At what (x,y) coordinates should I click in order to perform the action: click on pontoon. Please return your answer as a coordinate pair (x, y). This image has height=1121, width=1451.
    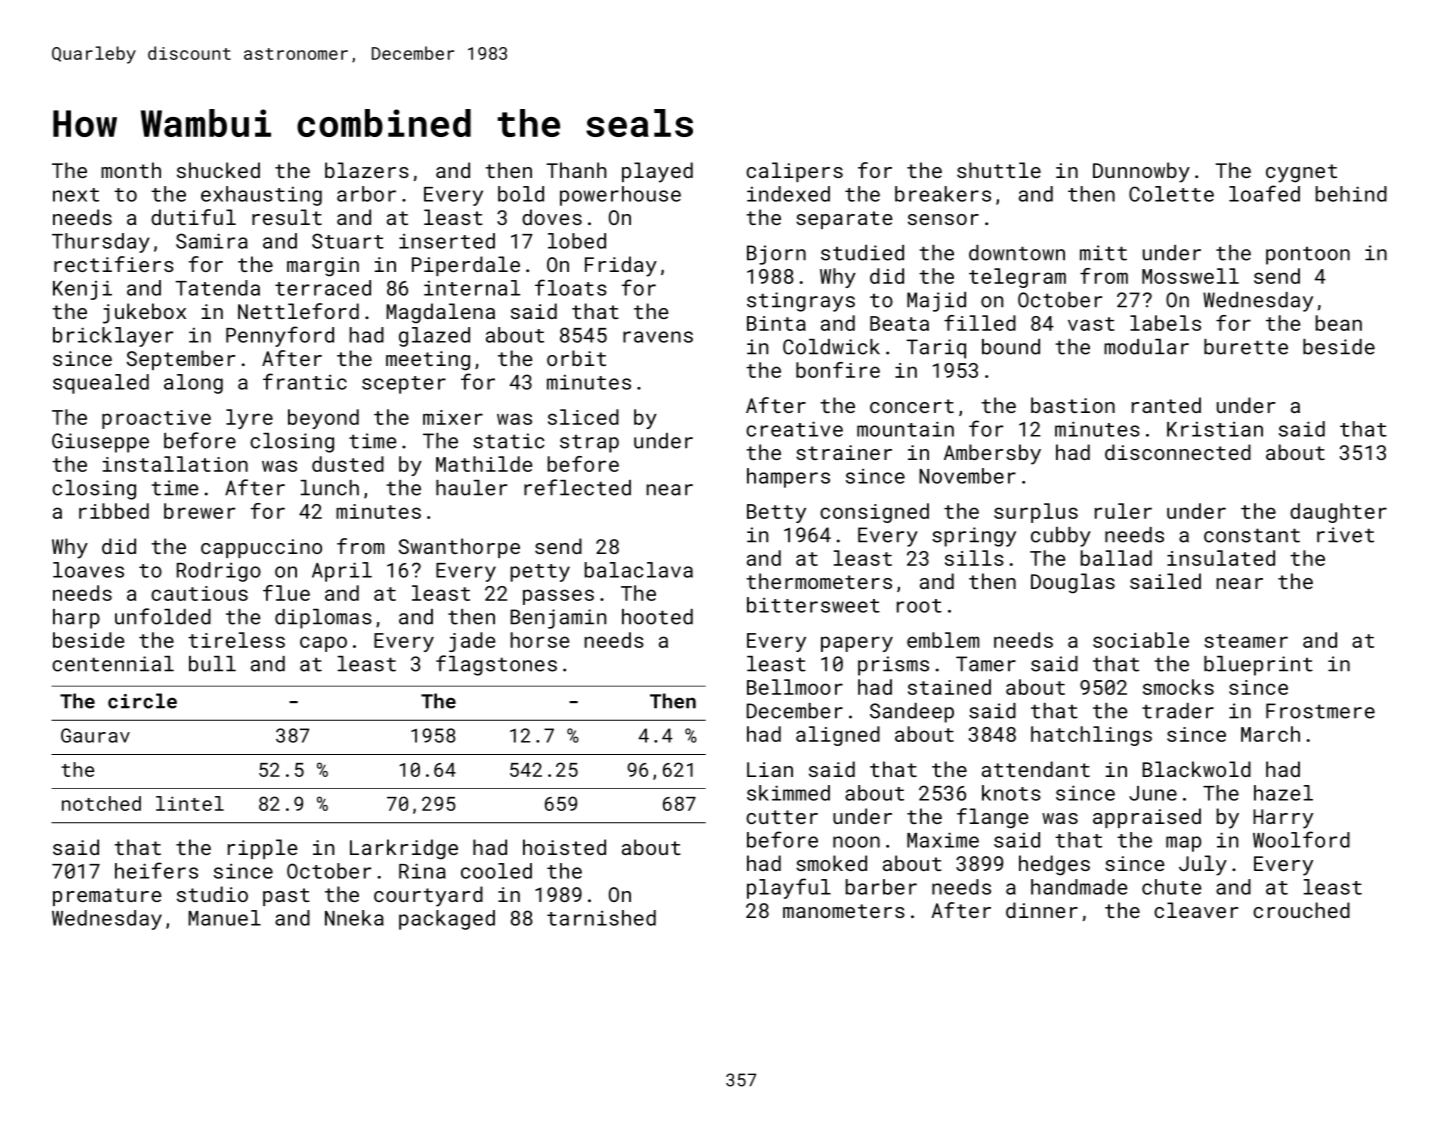
    Looking at the image, I should click on (1308, 255).
